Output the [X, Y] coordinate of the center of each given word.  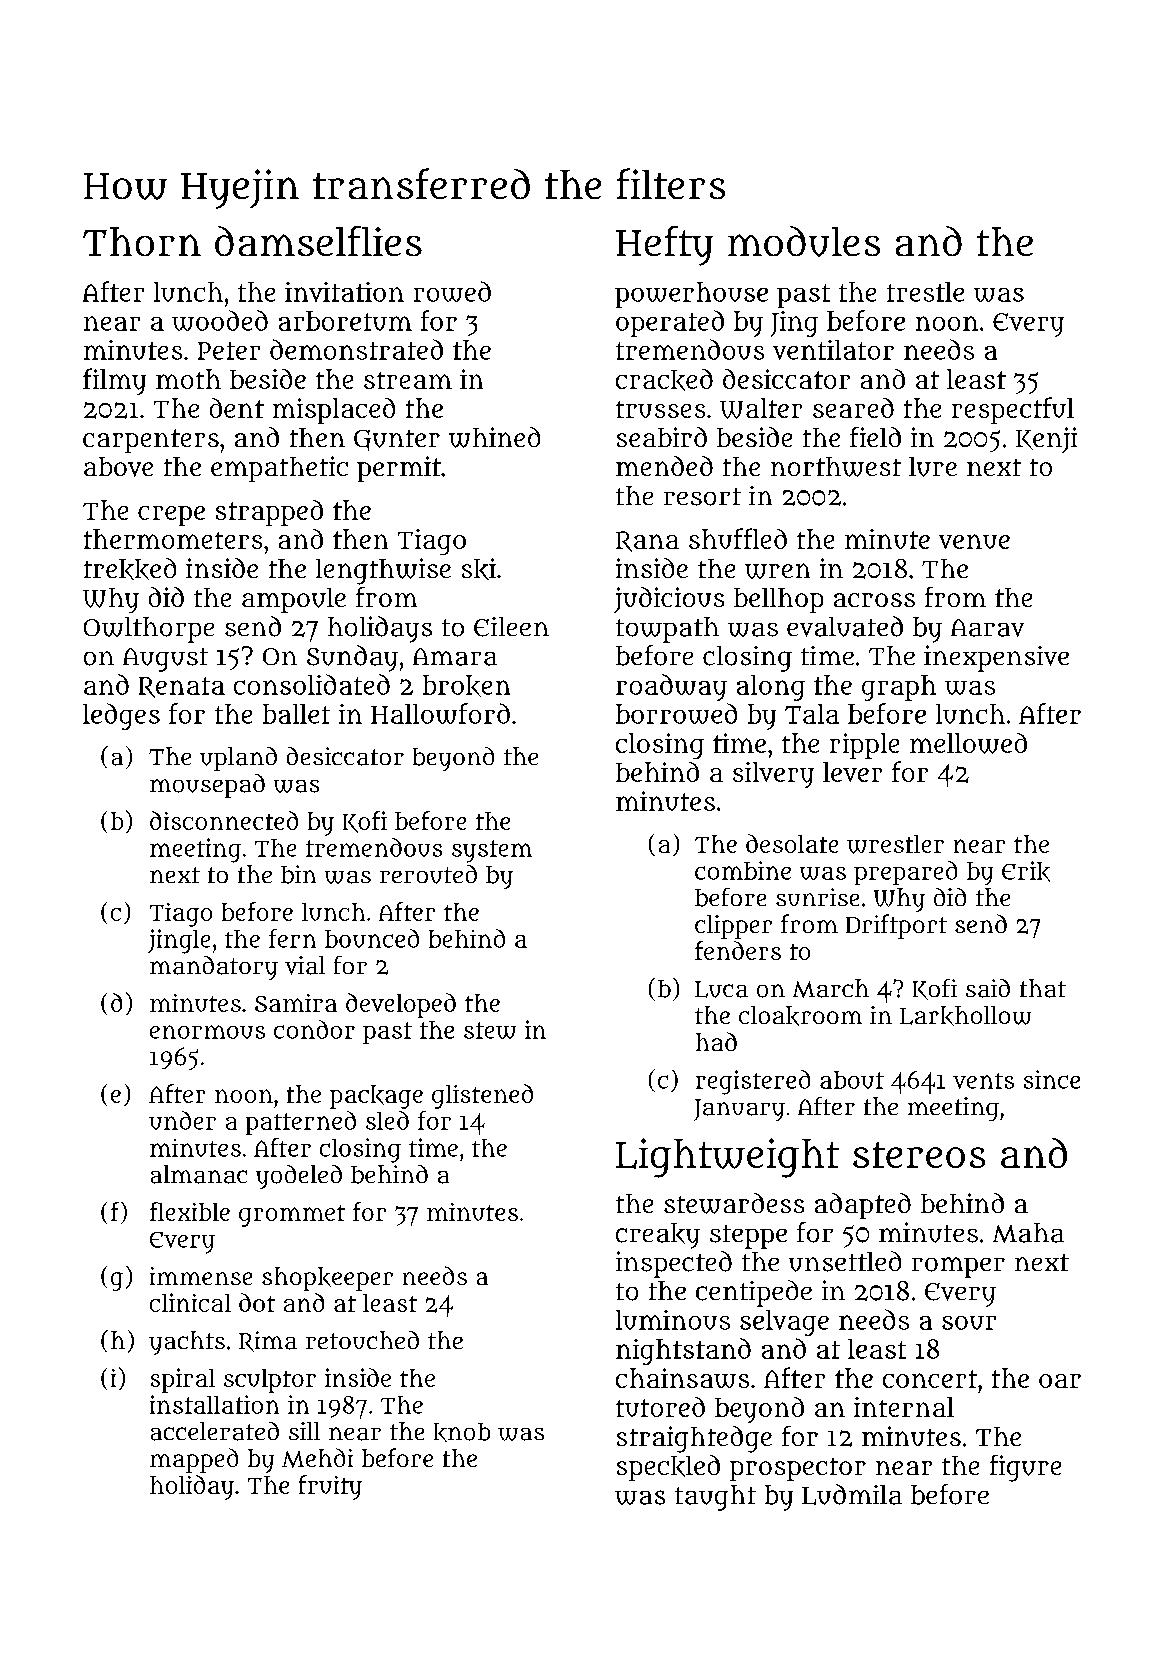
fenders [738, 950]
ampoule [294, 600]
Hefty [664, 246]
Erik [1026, 871]
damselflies [318, 241]
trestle [925, 292]
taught [715, 1498]
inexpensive [996, 658]
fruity [330, 1487]
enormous [207, 1032]
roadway [671, 687]
